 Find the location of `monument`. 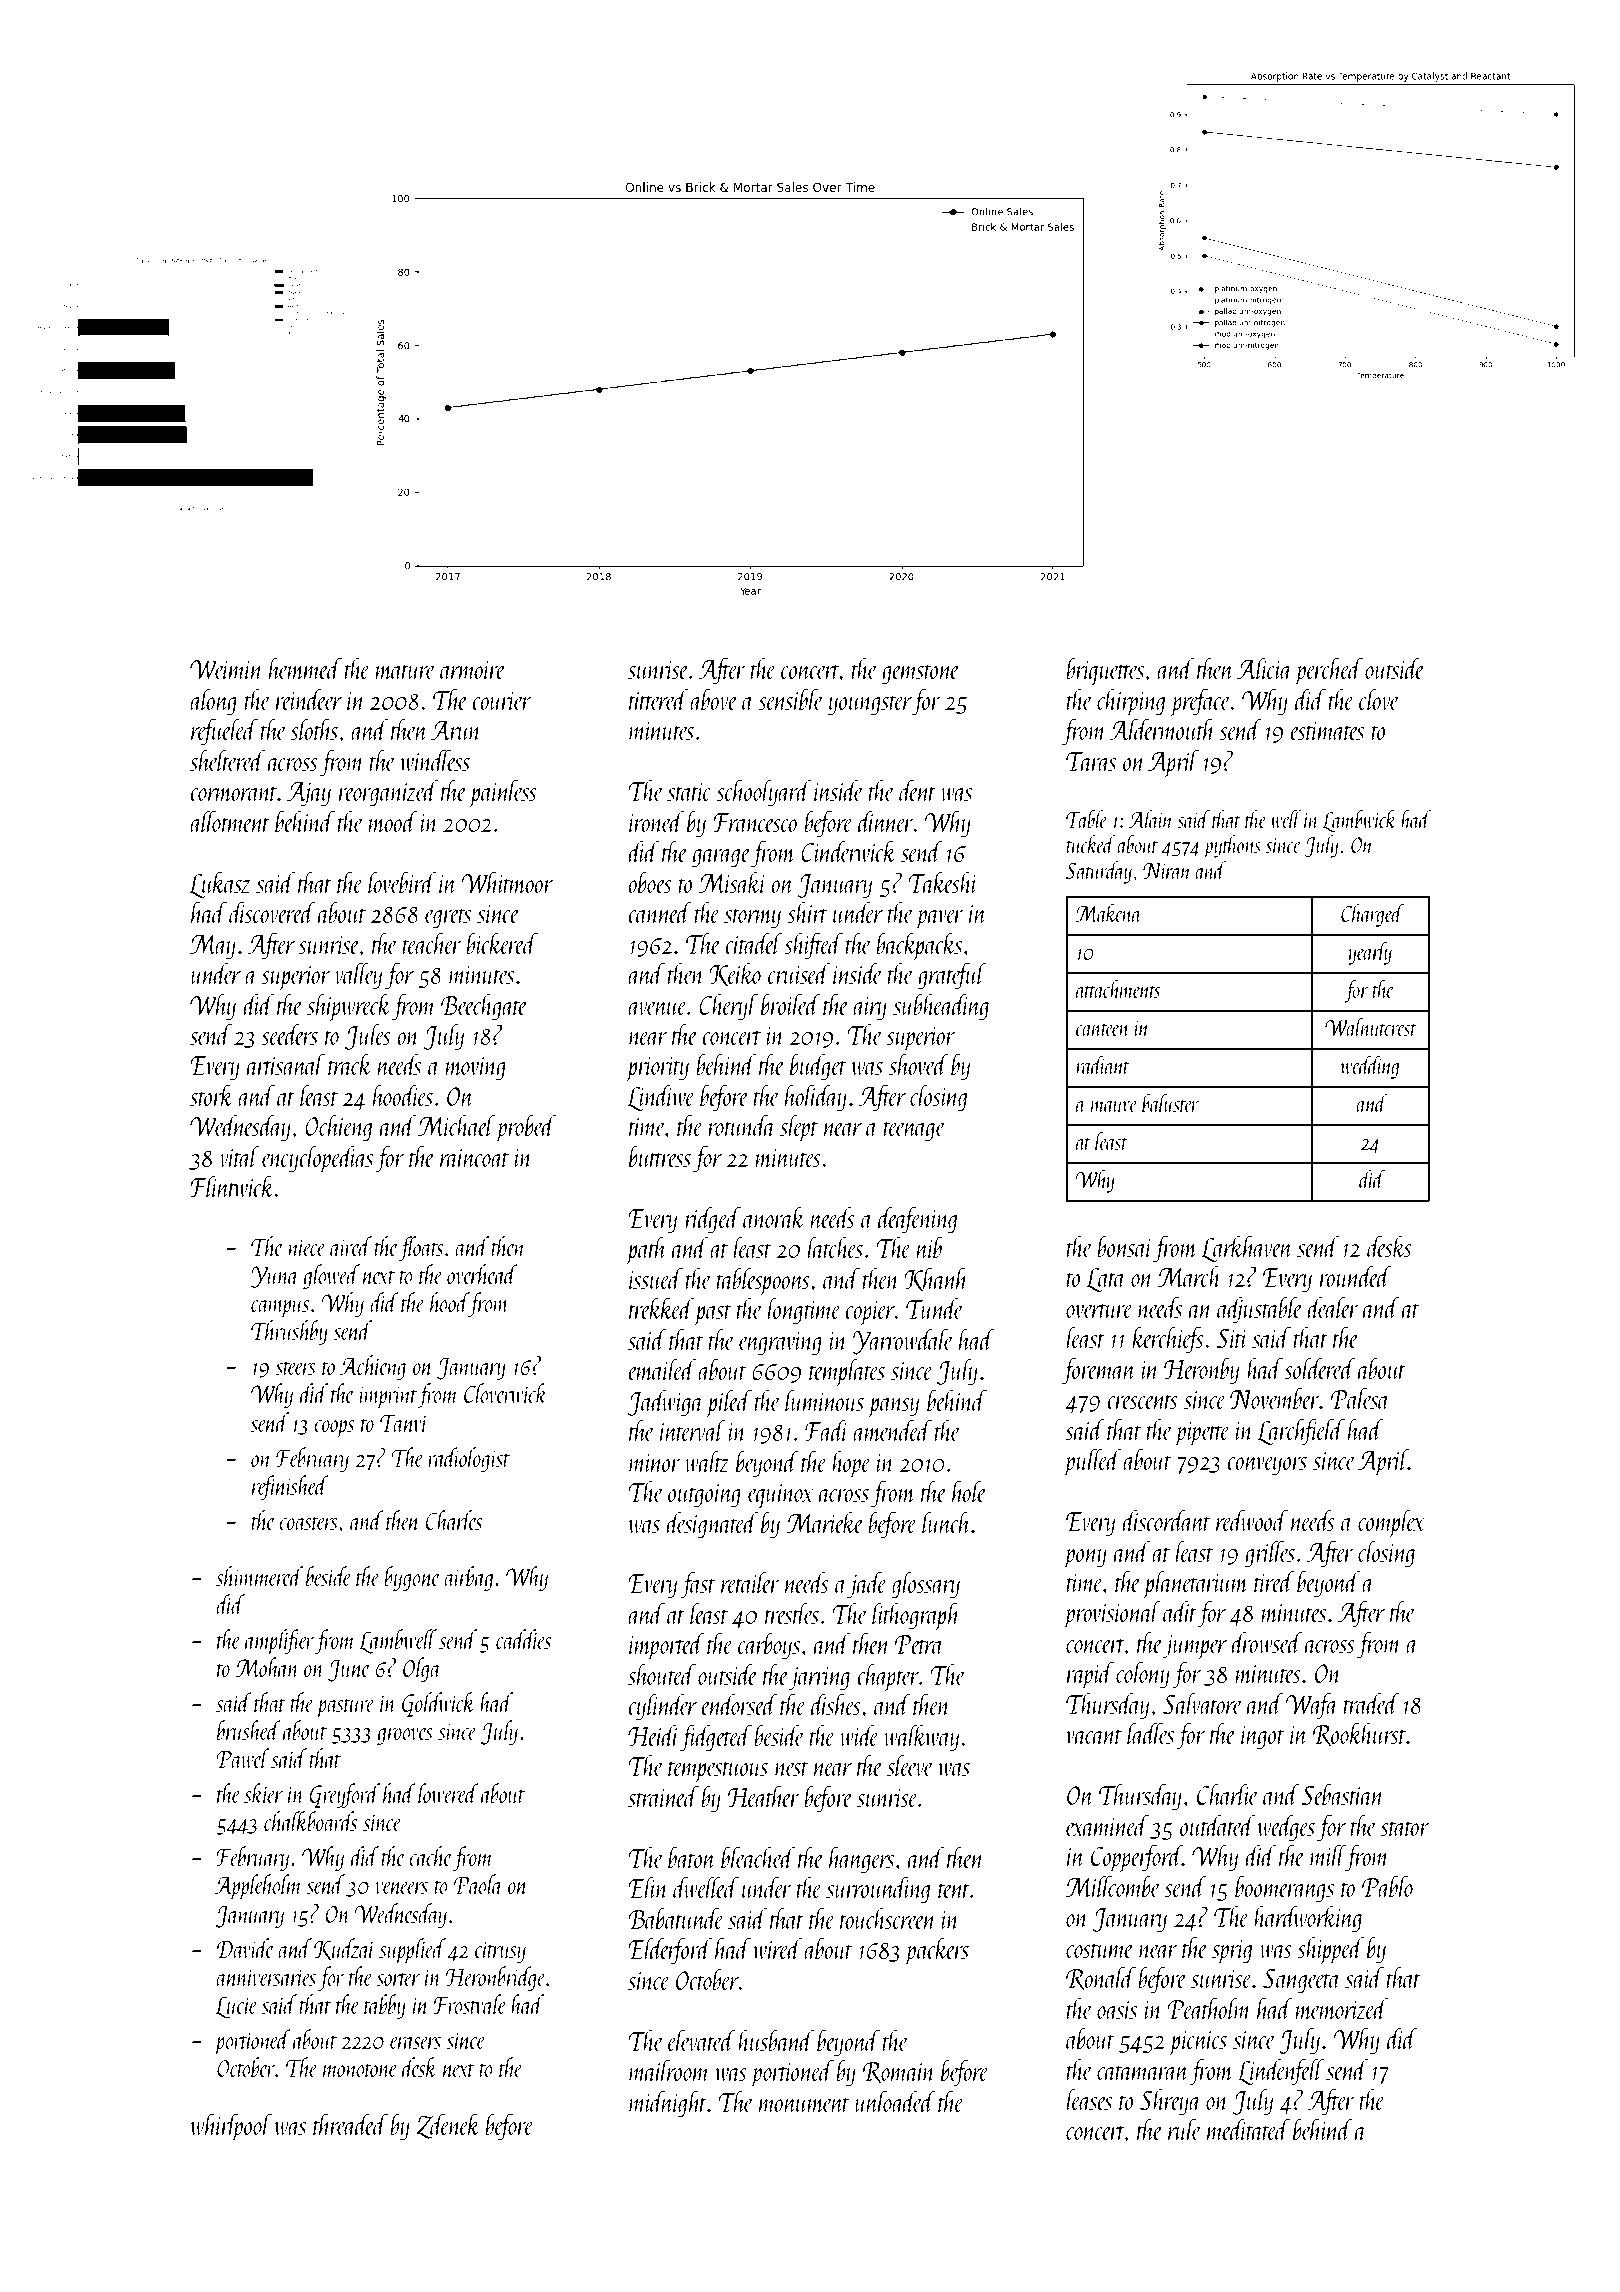

monument is located at coordinates (804, 2104).
